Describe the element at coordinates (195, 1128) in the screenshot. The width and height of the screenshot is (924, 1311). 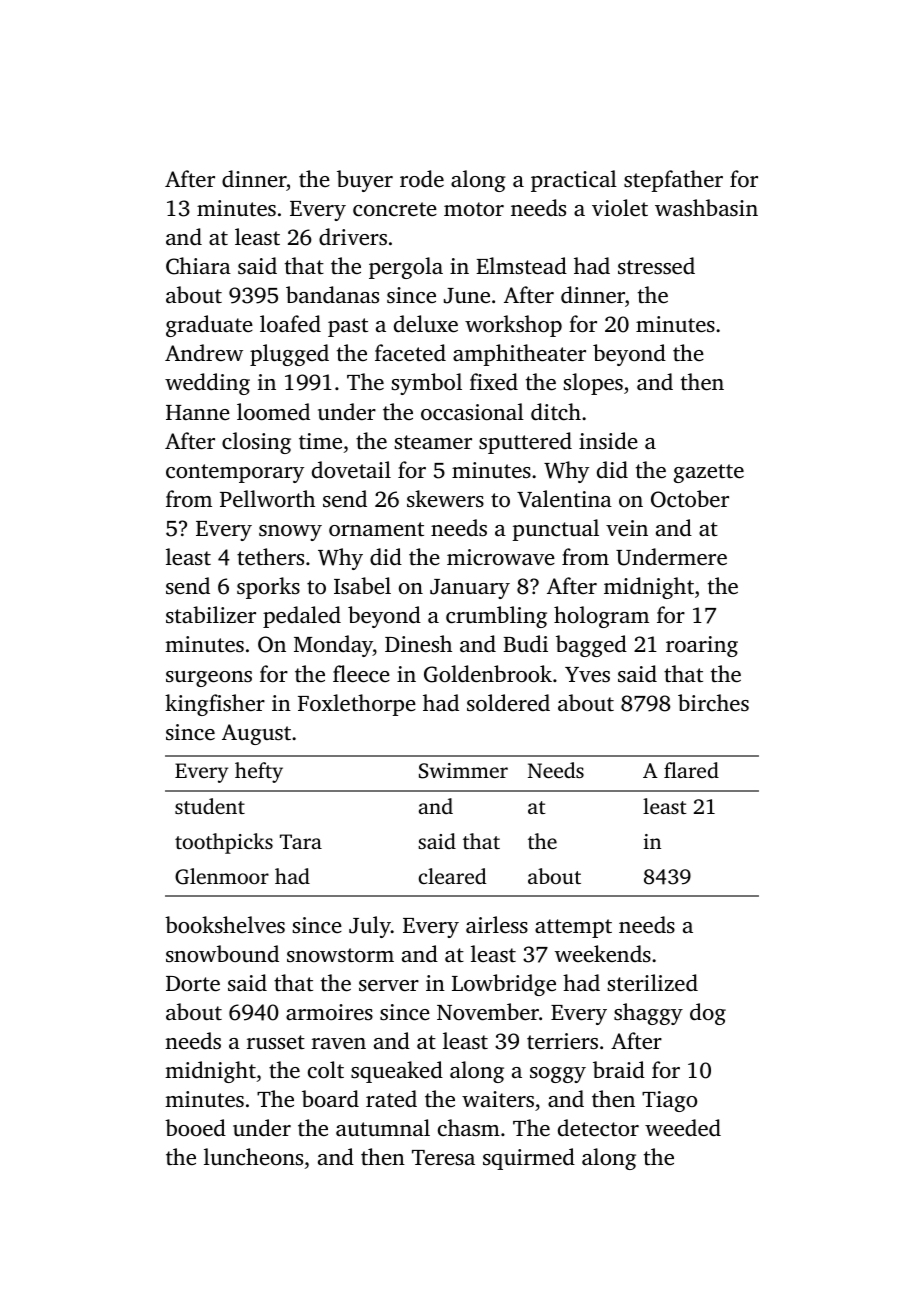
I see `booed` at that location.
